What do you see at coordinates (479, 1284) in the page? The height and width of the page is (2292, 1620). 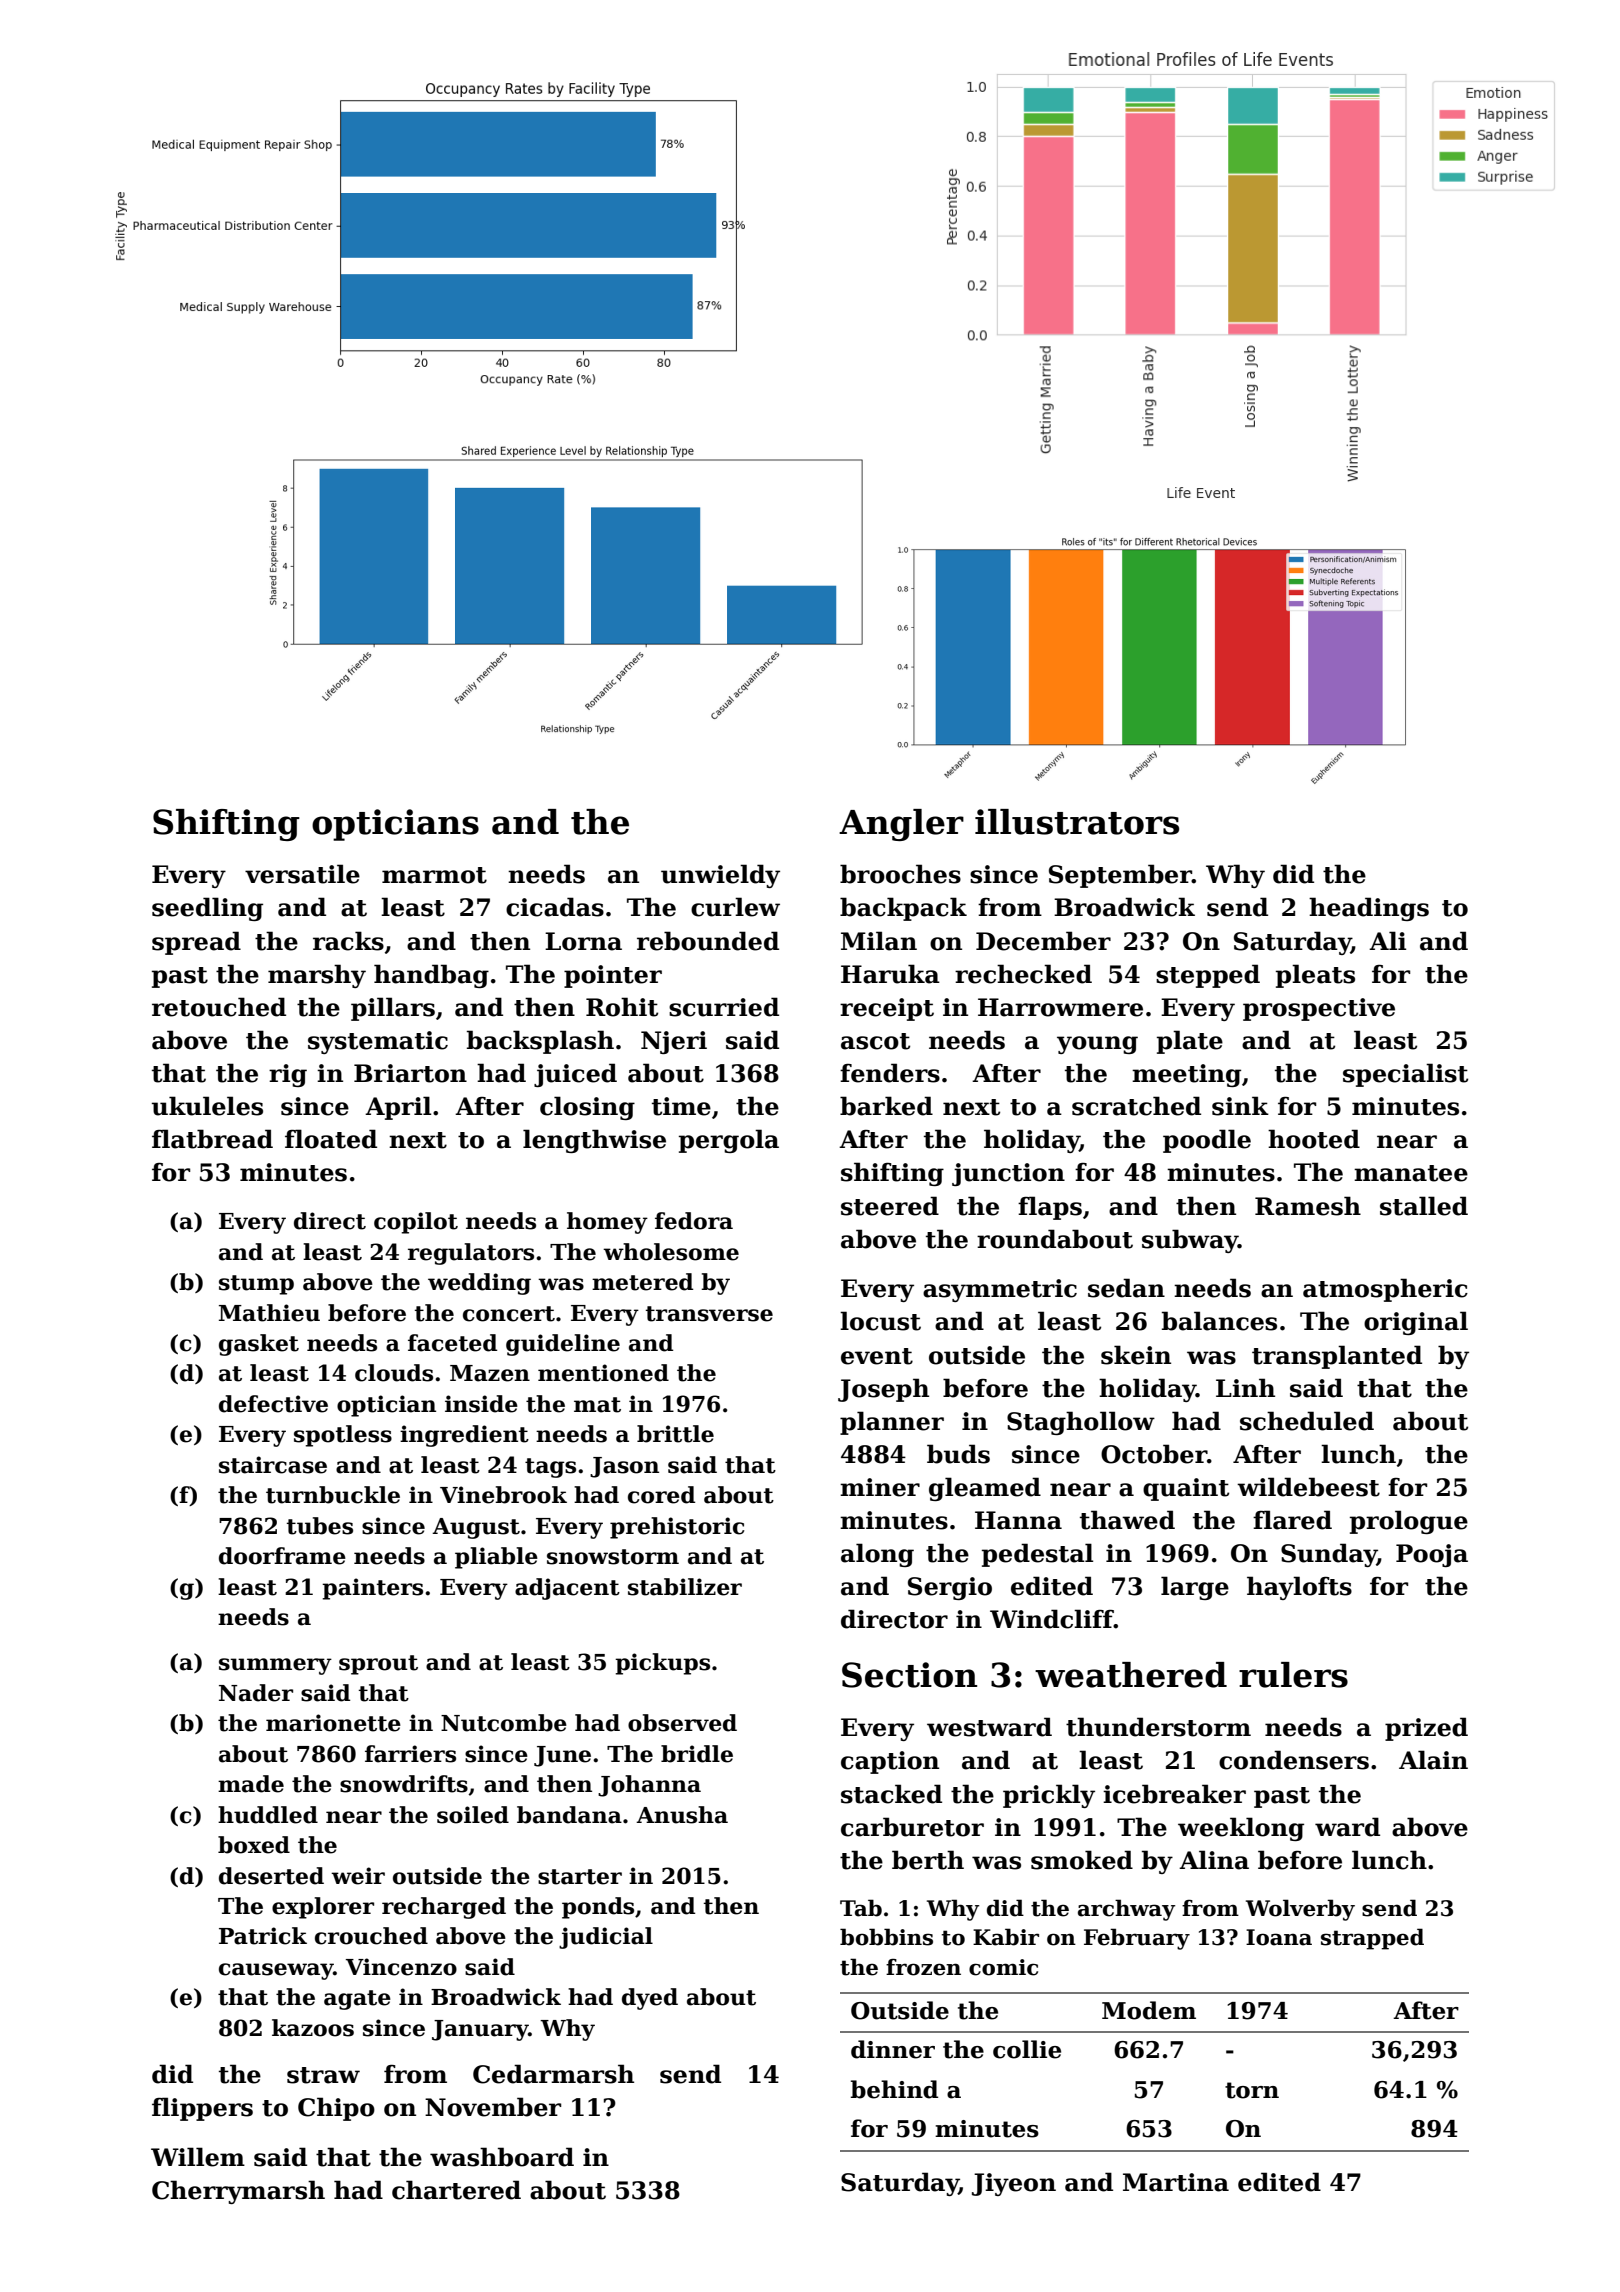 I see `wedding` at bounding box center [479, 1284].
